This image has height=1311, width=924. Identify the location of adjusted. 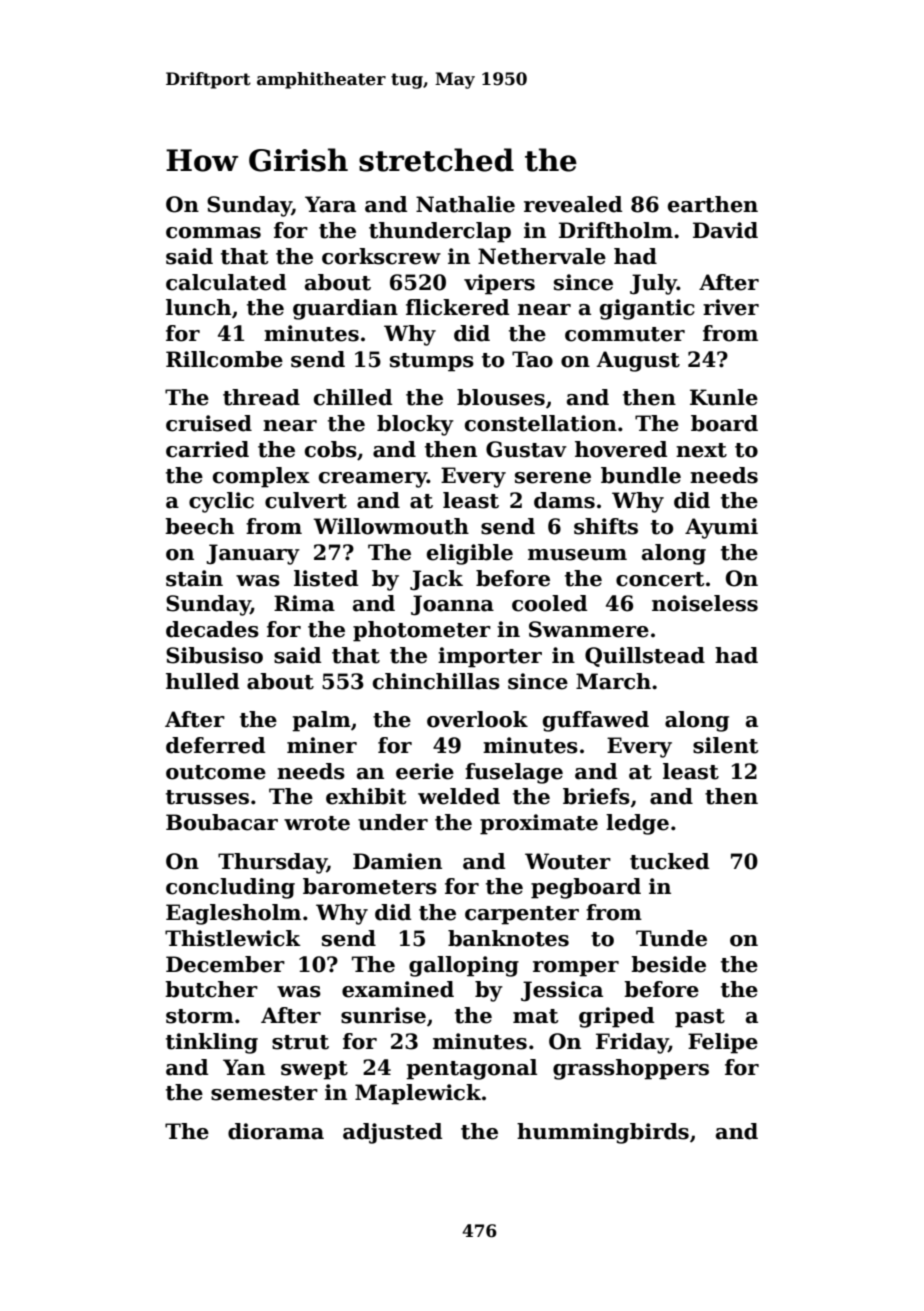
(392, 1133).
